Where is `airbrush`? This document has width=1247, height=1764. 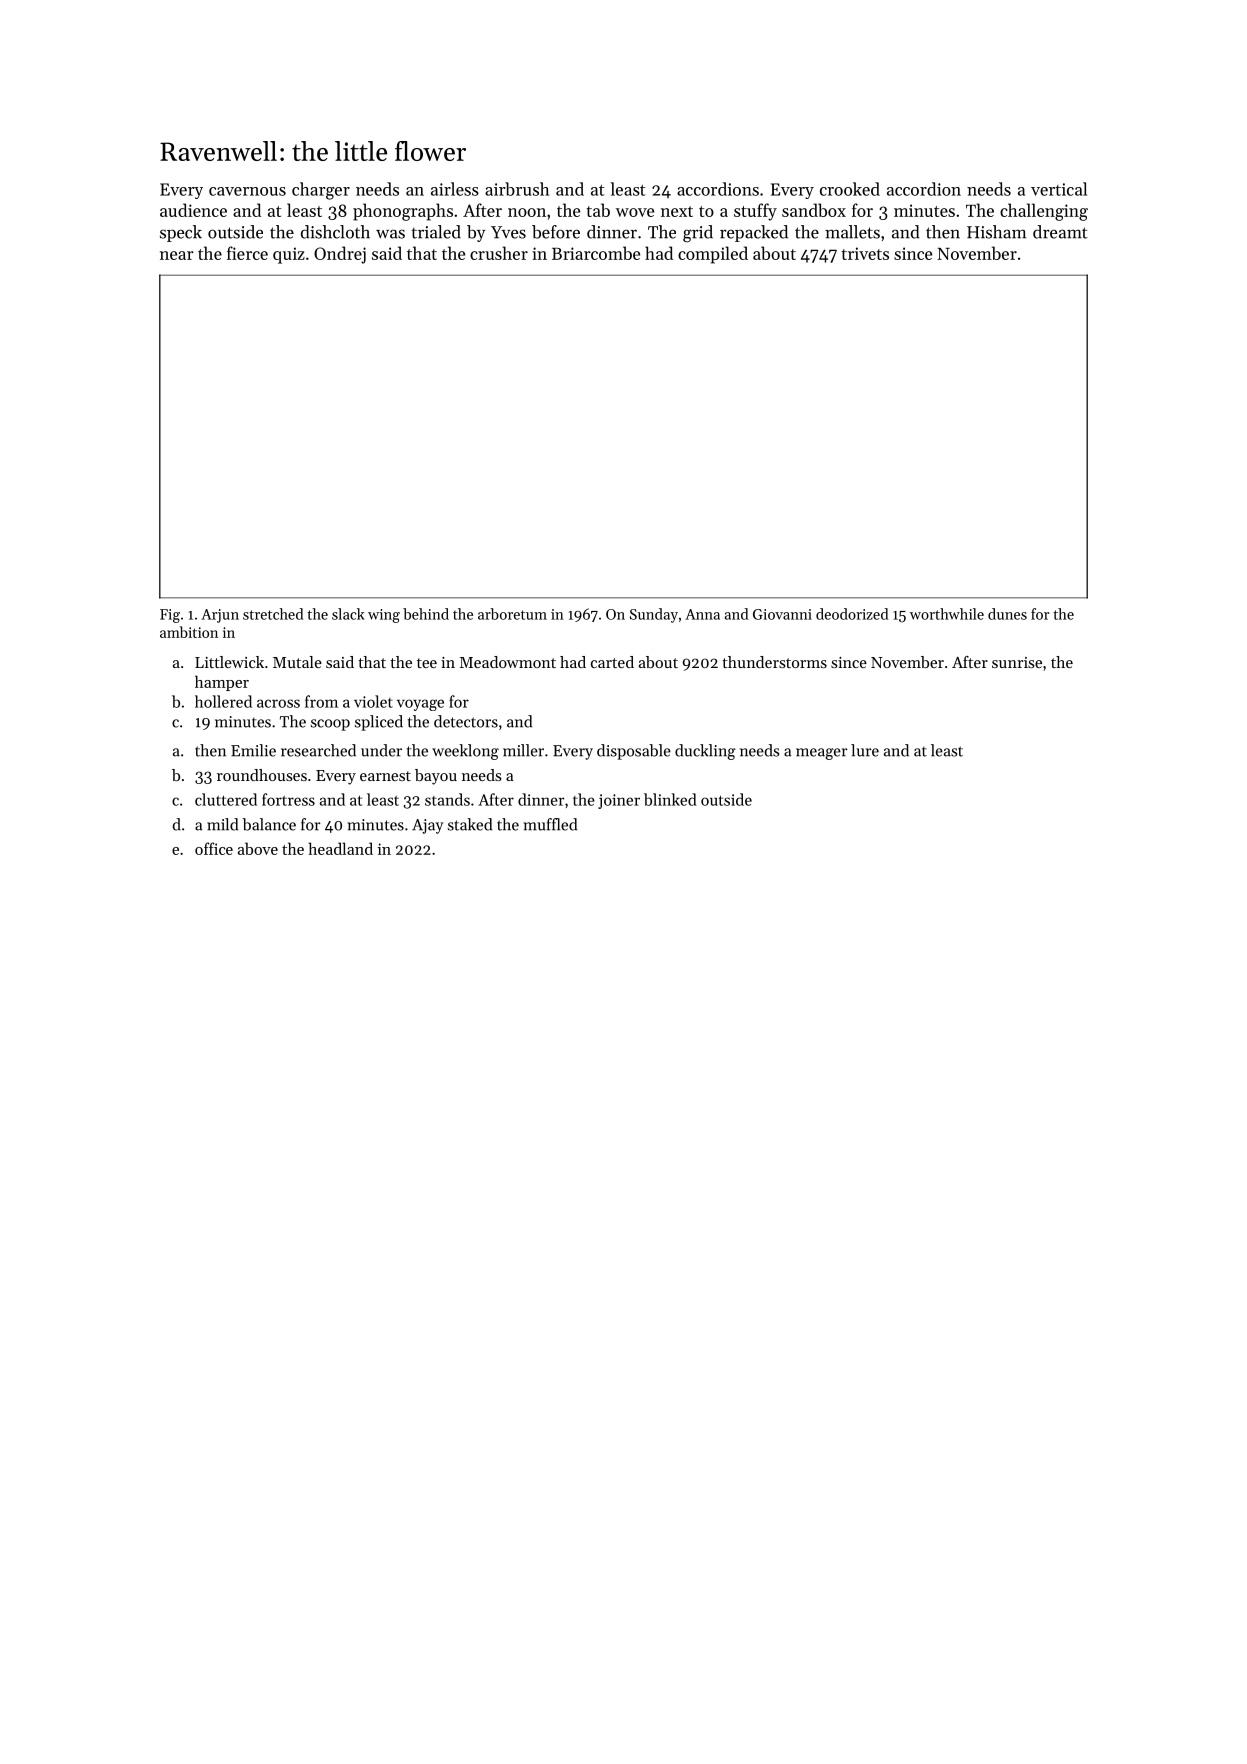
airbrush is located at coordinates (517, 189).
